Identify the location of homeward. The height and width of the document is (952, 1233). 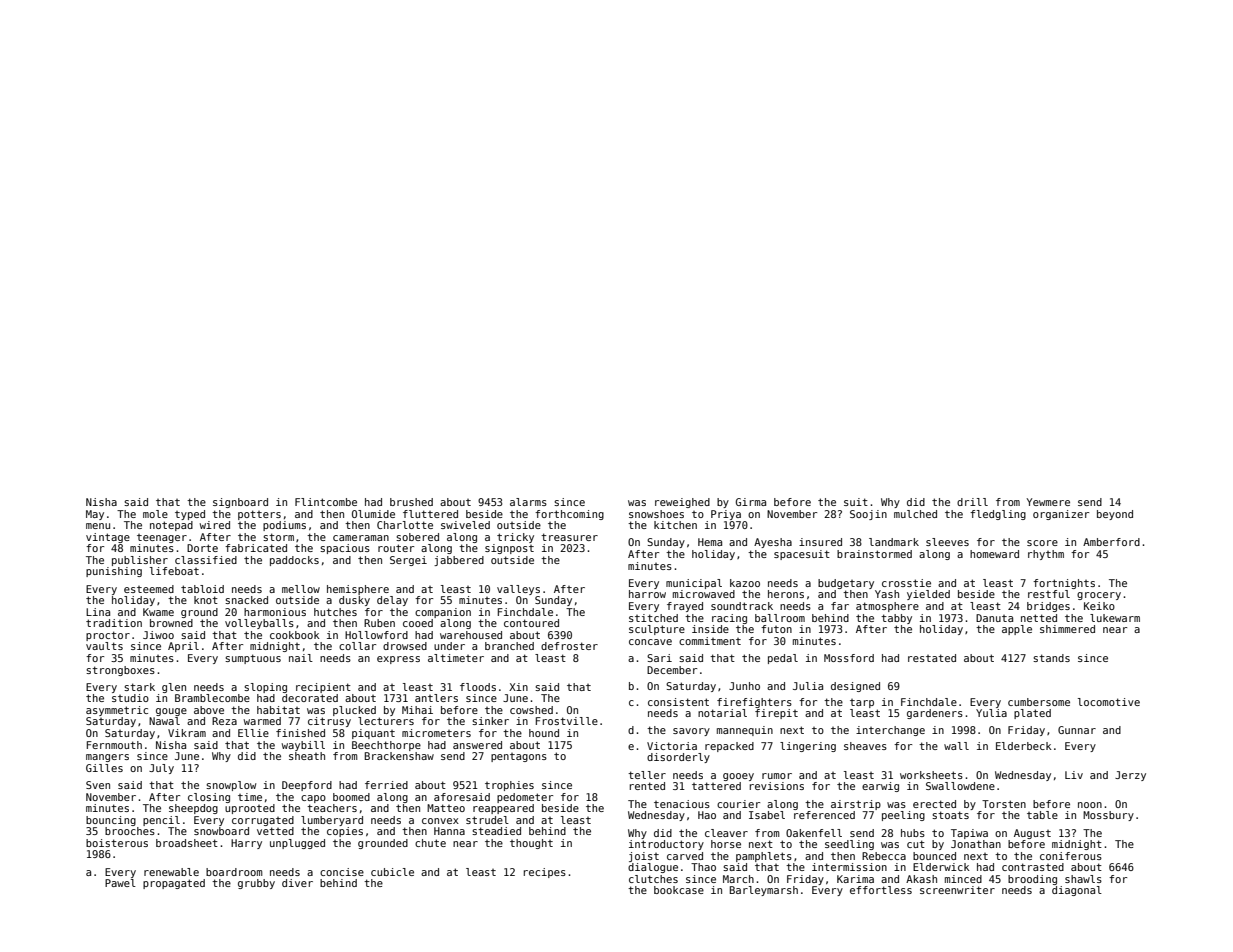
(994, 554).
